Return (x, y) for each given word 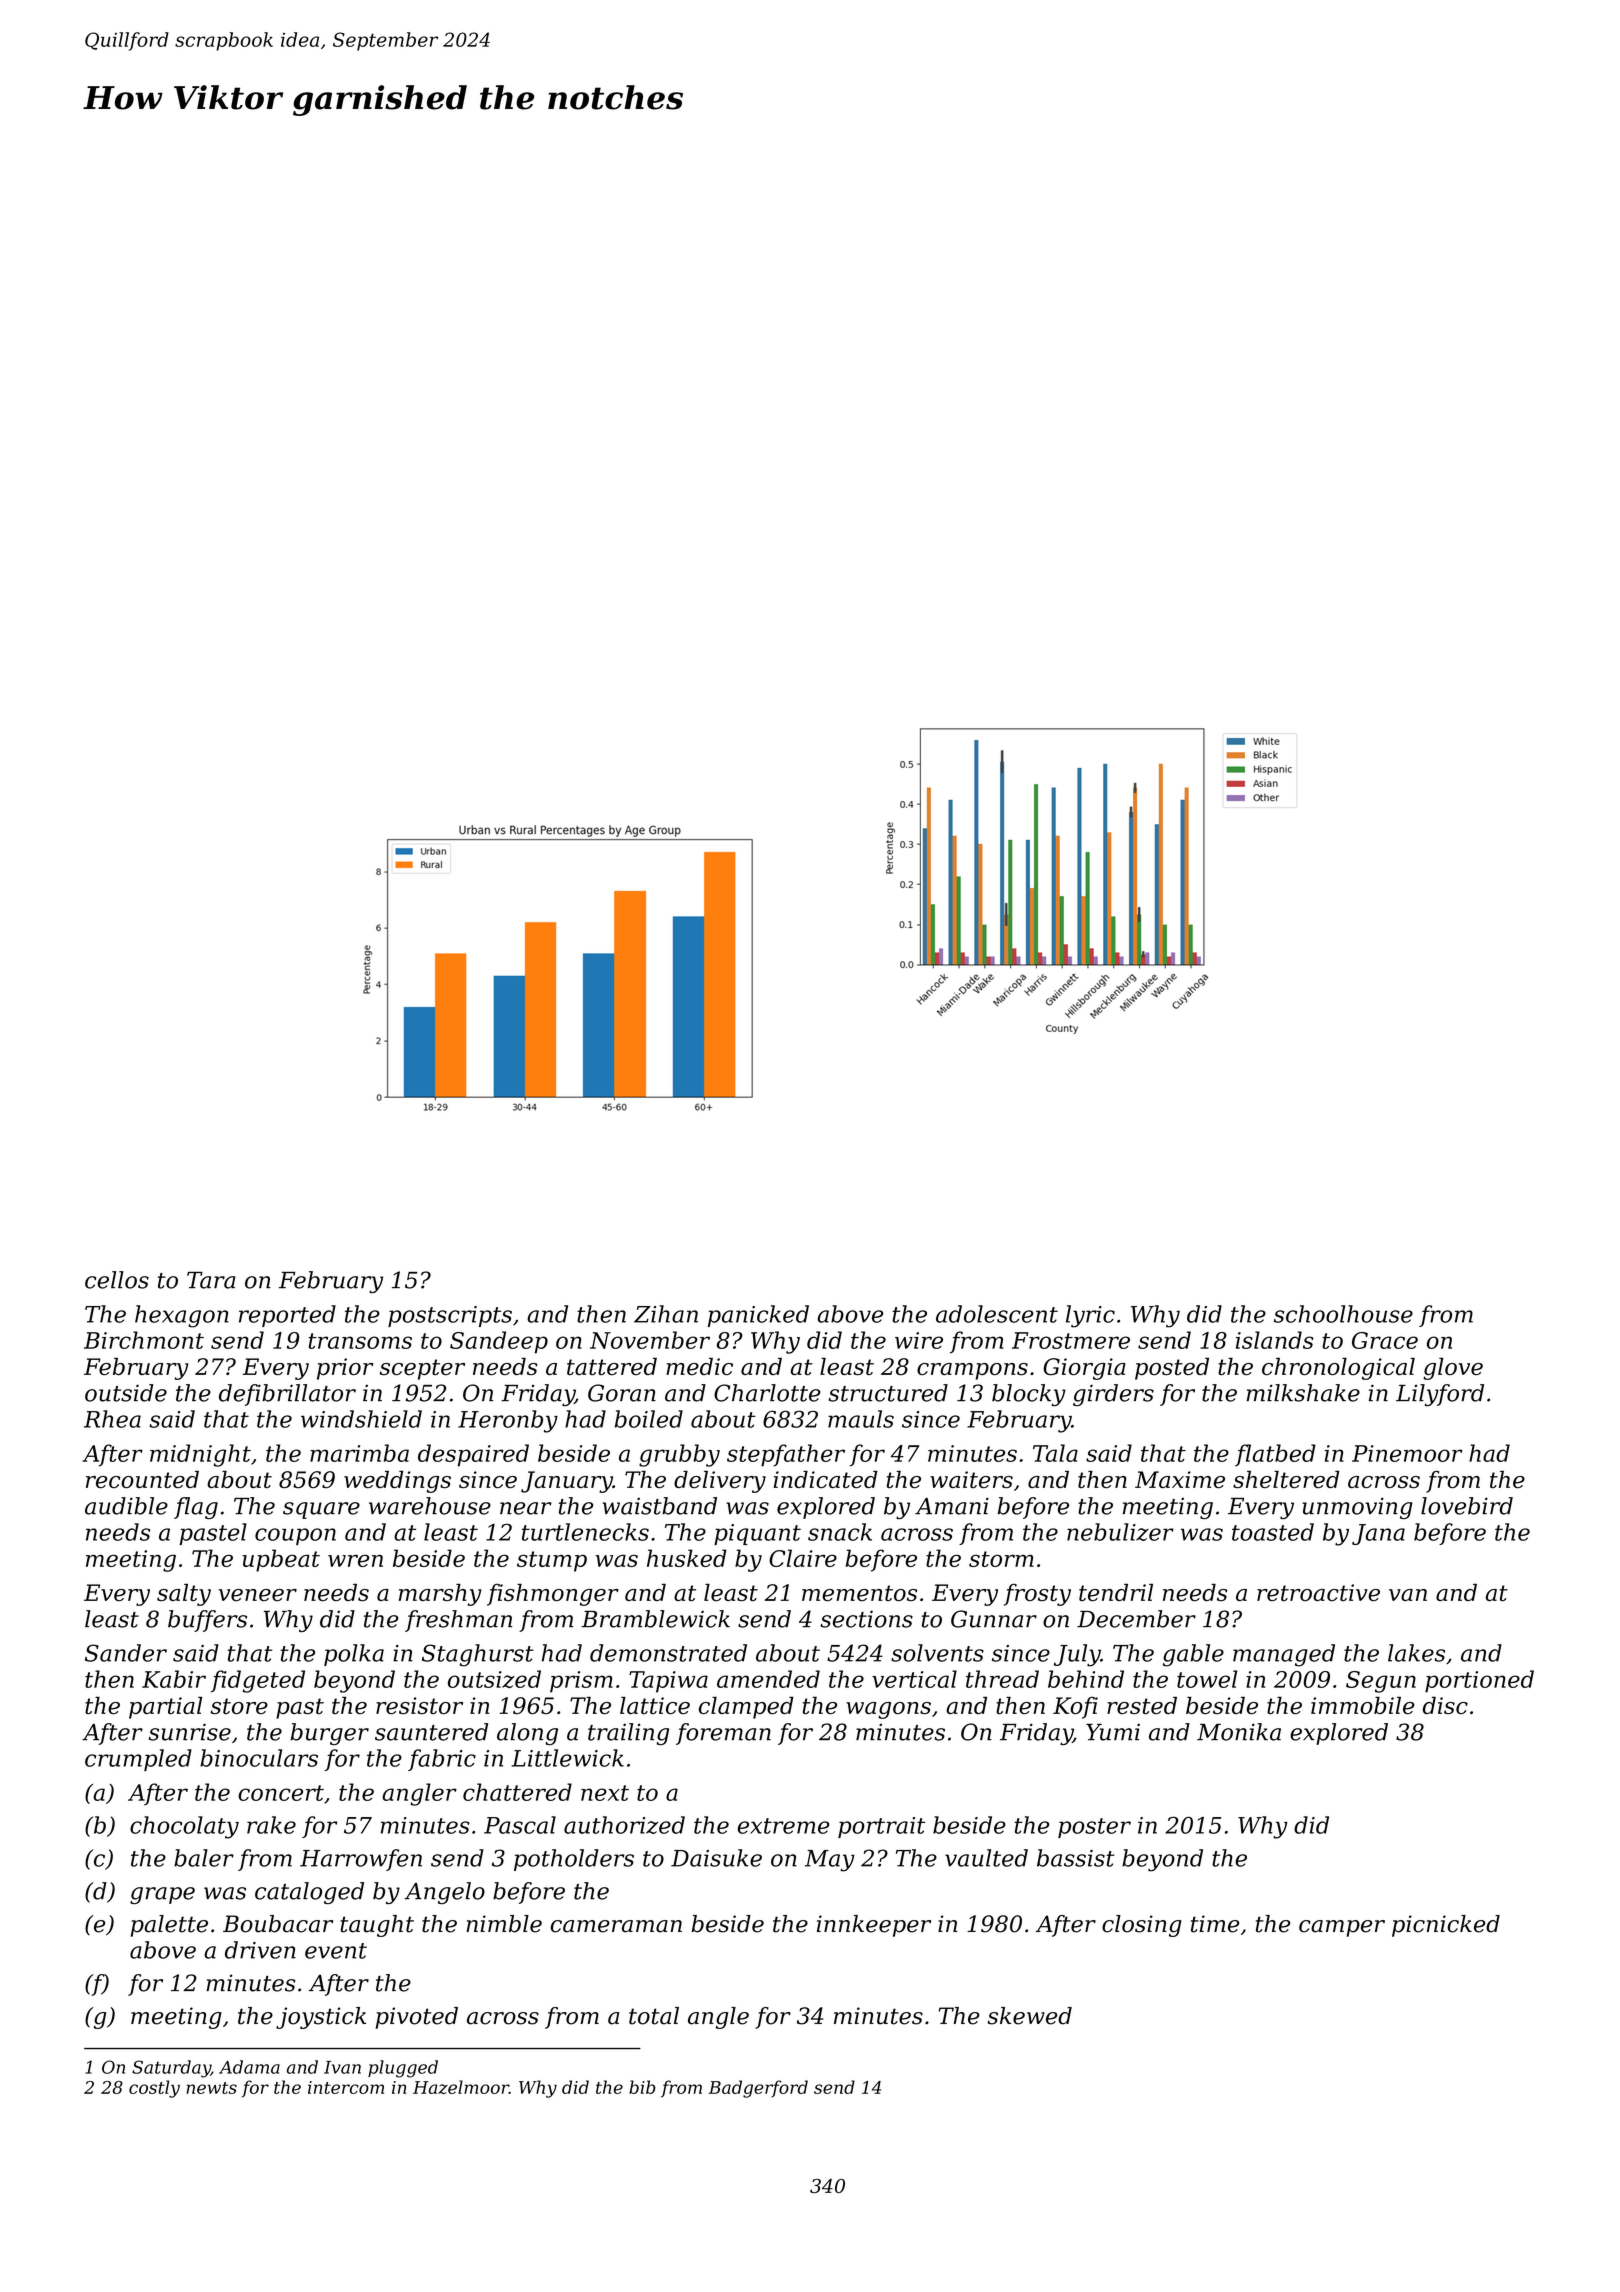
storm (1001, 1559)
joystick (321, 2018)
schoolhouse (1343, 1314)
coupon (295, 1536)
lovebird (1467, 1506)
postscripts (450, 1316)
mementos (859, 1593)
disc (1445, 1705)
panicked (758, 1316)
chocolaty (184, 1827)
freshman (458, 1621)
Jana (1378, 1534)
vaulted (986, 1858)
